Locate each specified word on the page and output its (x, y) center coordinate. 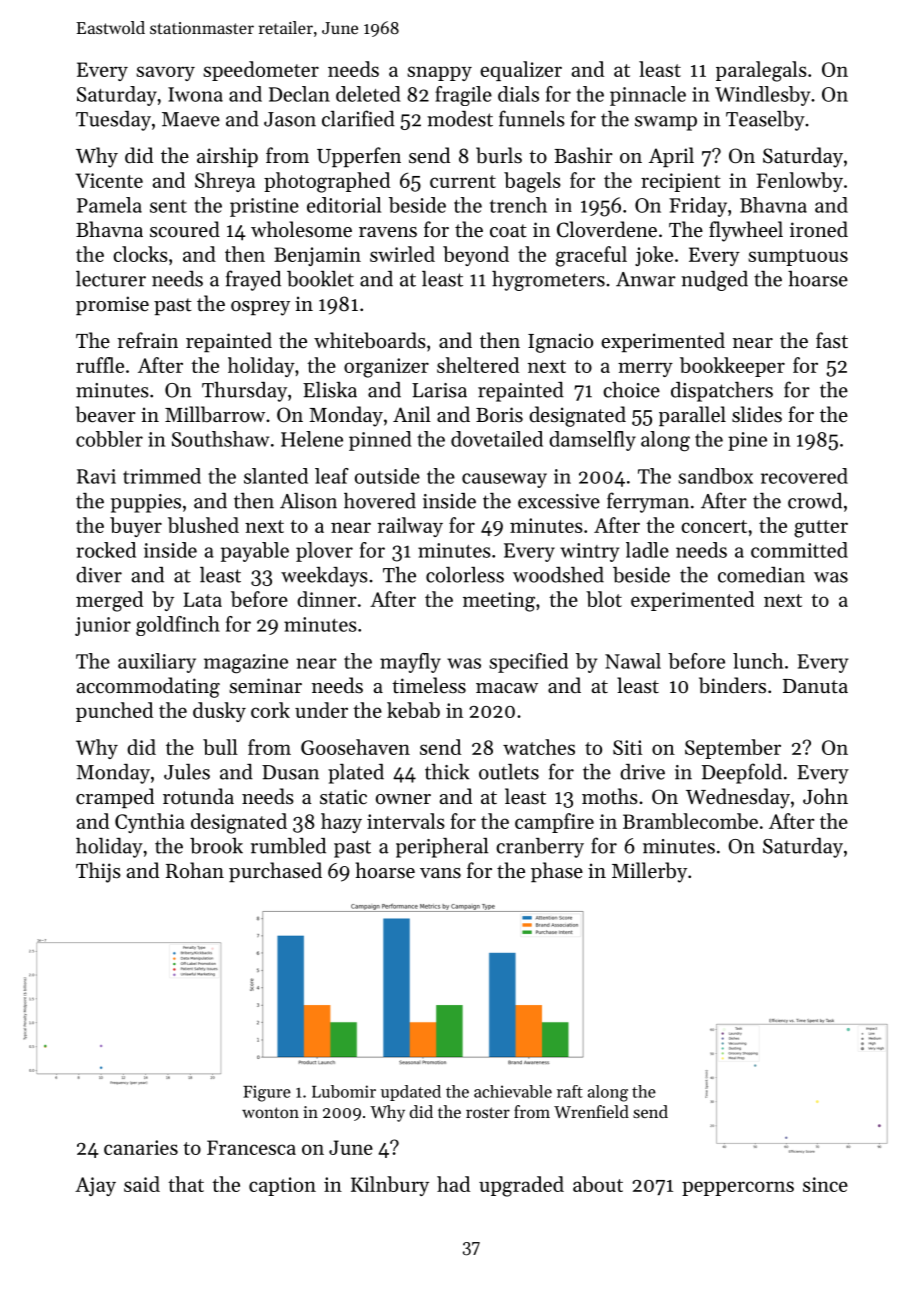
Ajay (95, 1186)
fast (832, 340)
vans (440, 873)
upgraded (521, 1186)
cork (270, 710)
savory (165, 73)
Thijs (98, 872)
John (825, 796)
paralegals (761, 71)
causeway (504, 480)
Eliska (330, 390)
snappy (439, 73)
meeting (499, 602)
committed (799, 550)
